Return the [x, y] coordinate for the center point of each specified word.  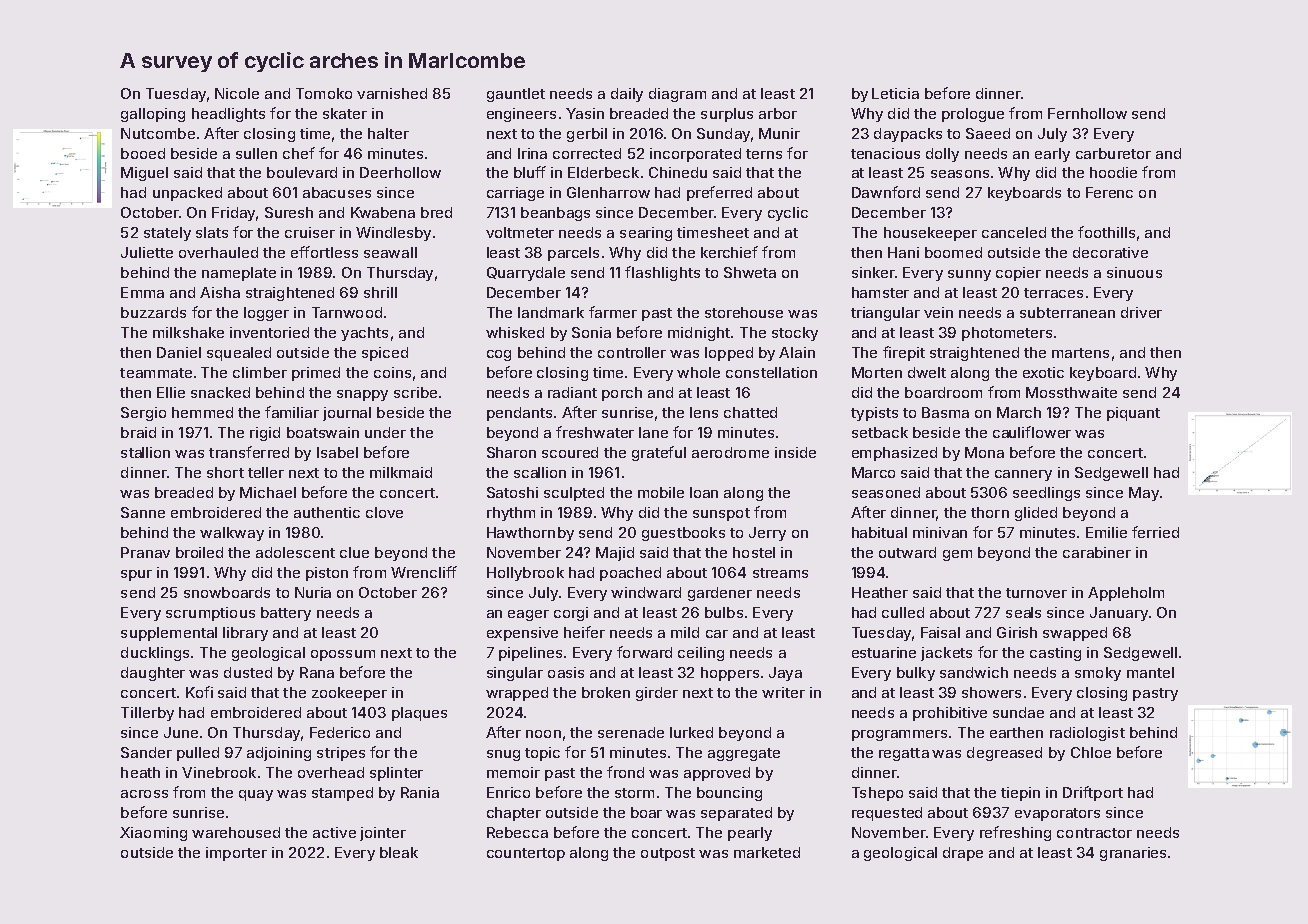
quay [256, 795]
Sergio [143, 414]
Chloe [1091, 752]
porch [622, 394]
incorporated [695, 155]
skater [345, 113]
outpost [668, 854]
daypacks [908, 135]
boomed [953, 252]
